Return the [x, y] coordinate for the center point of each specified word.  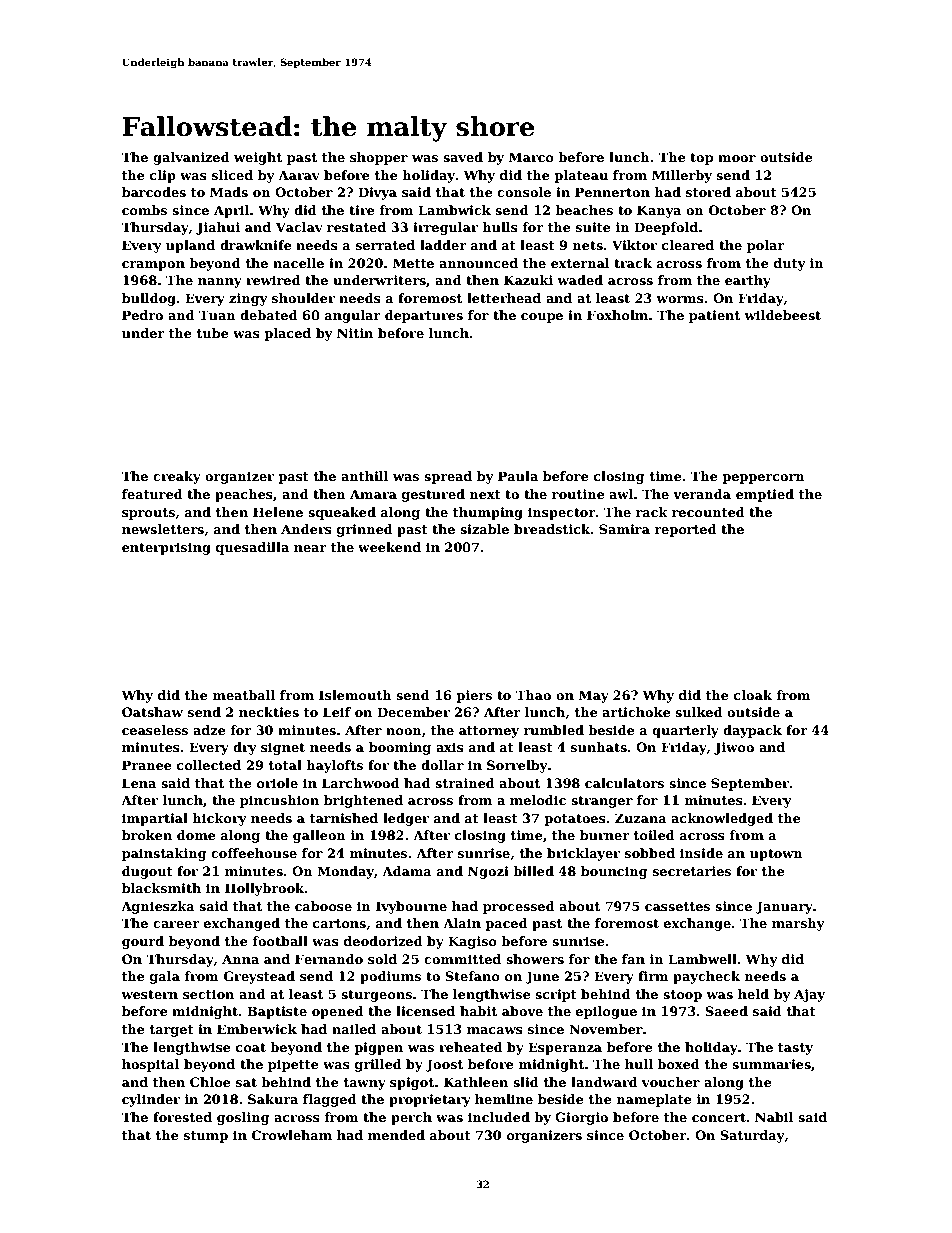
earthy [748, 281]
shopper [379, 158]
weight [258, 158]
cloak [753, 695]
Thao [533, 695]
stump [206, 1137]
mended [396, 1135]
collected [209, 765]
